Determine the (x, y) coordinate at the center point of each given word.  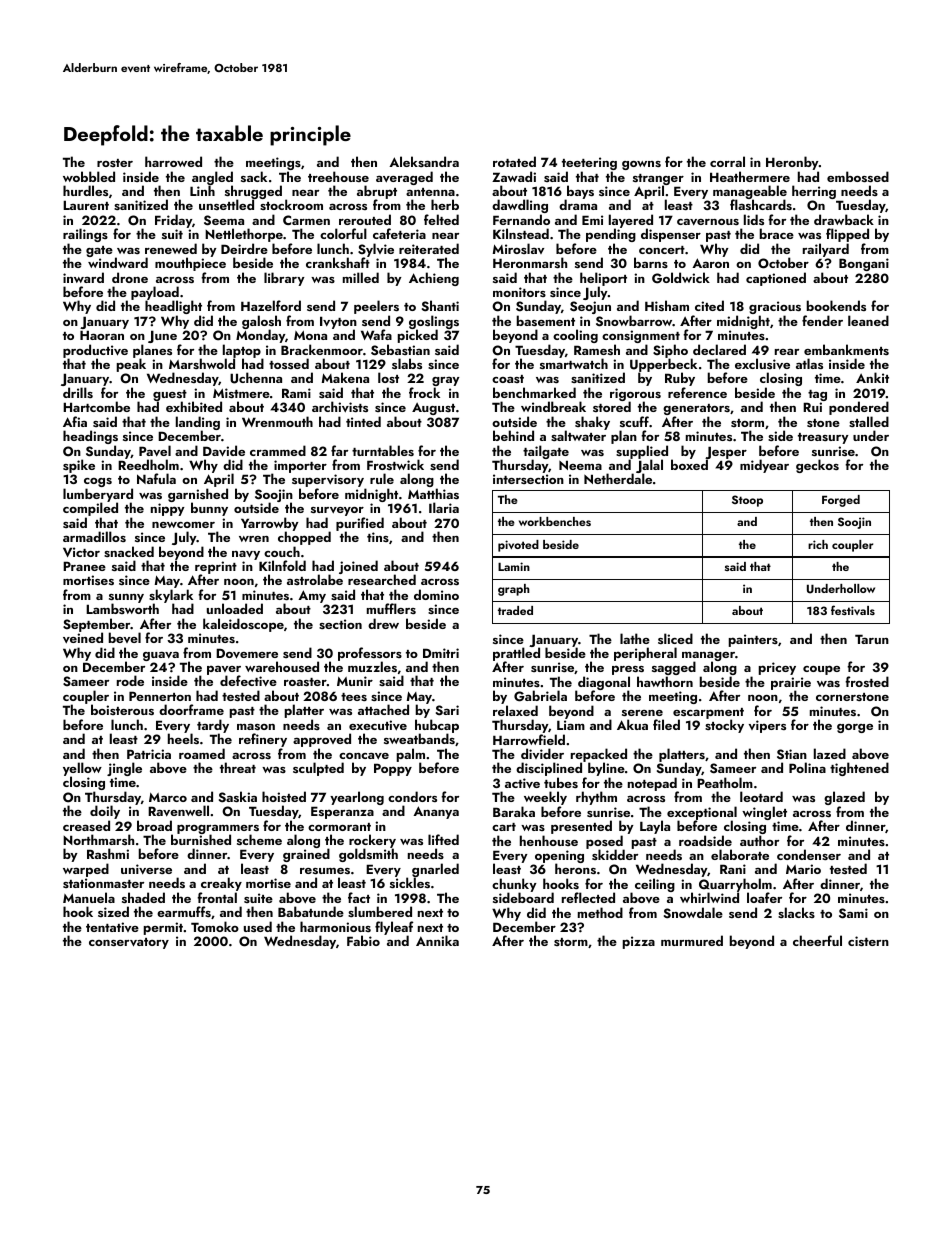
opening (559, 857)
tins (378, 537)
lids (754, 219)
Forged (841, 501)
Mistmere (241, 393)
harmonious (335, 926)
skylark (171, 596)
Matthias (433, 494)
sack (254, 176)
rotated (514, 161)
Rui (812, 407)
